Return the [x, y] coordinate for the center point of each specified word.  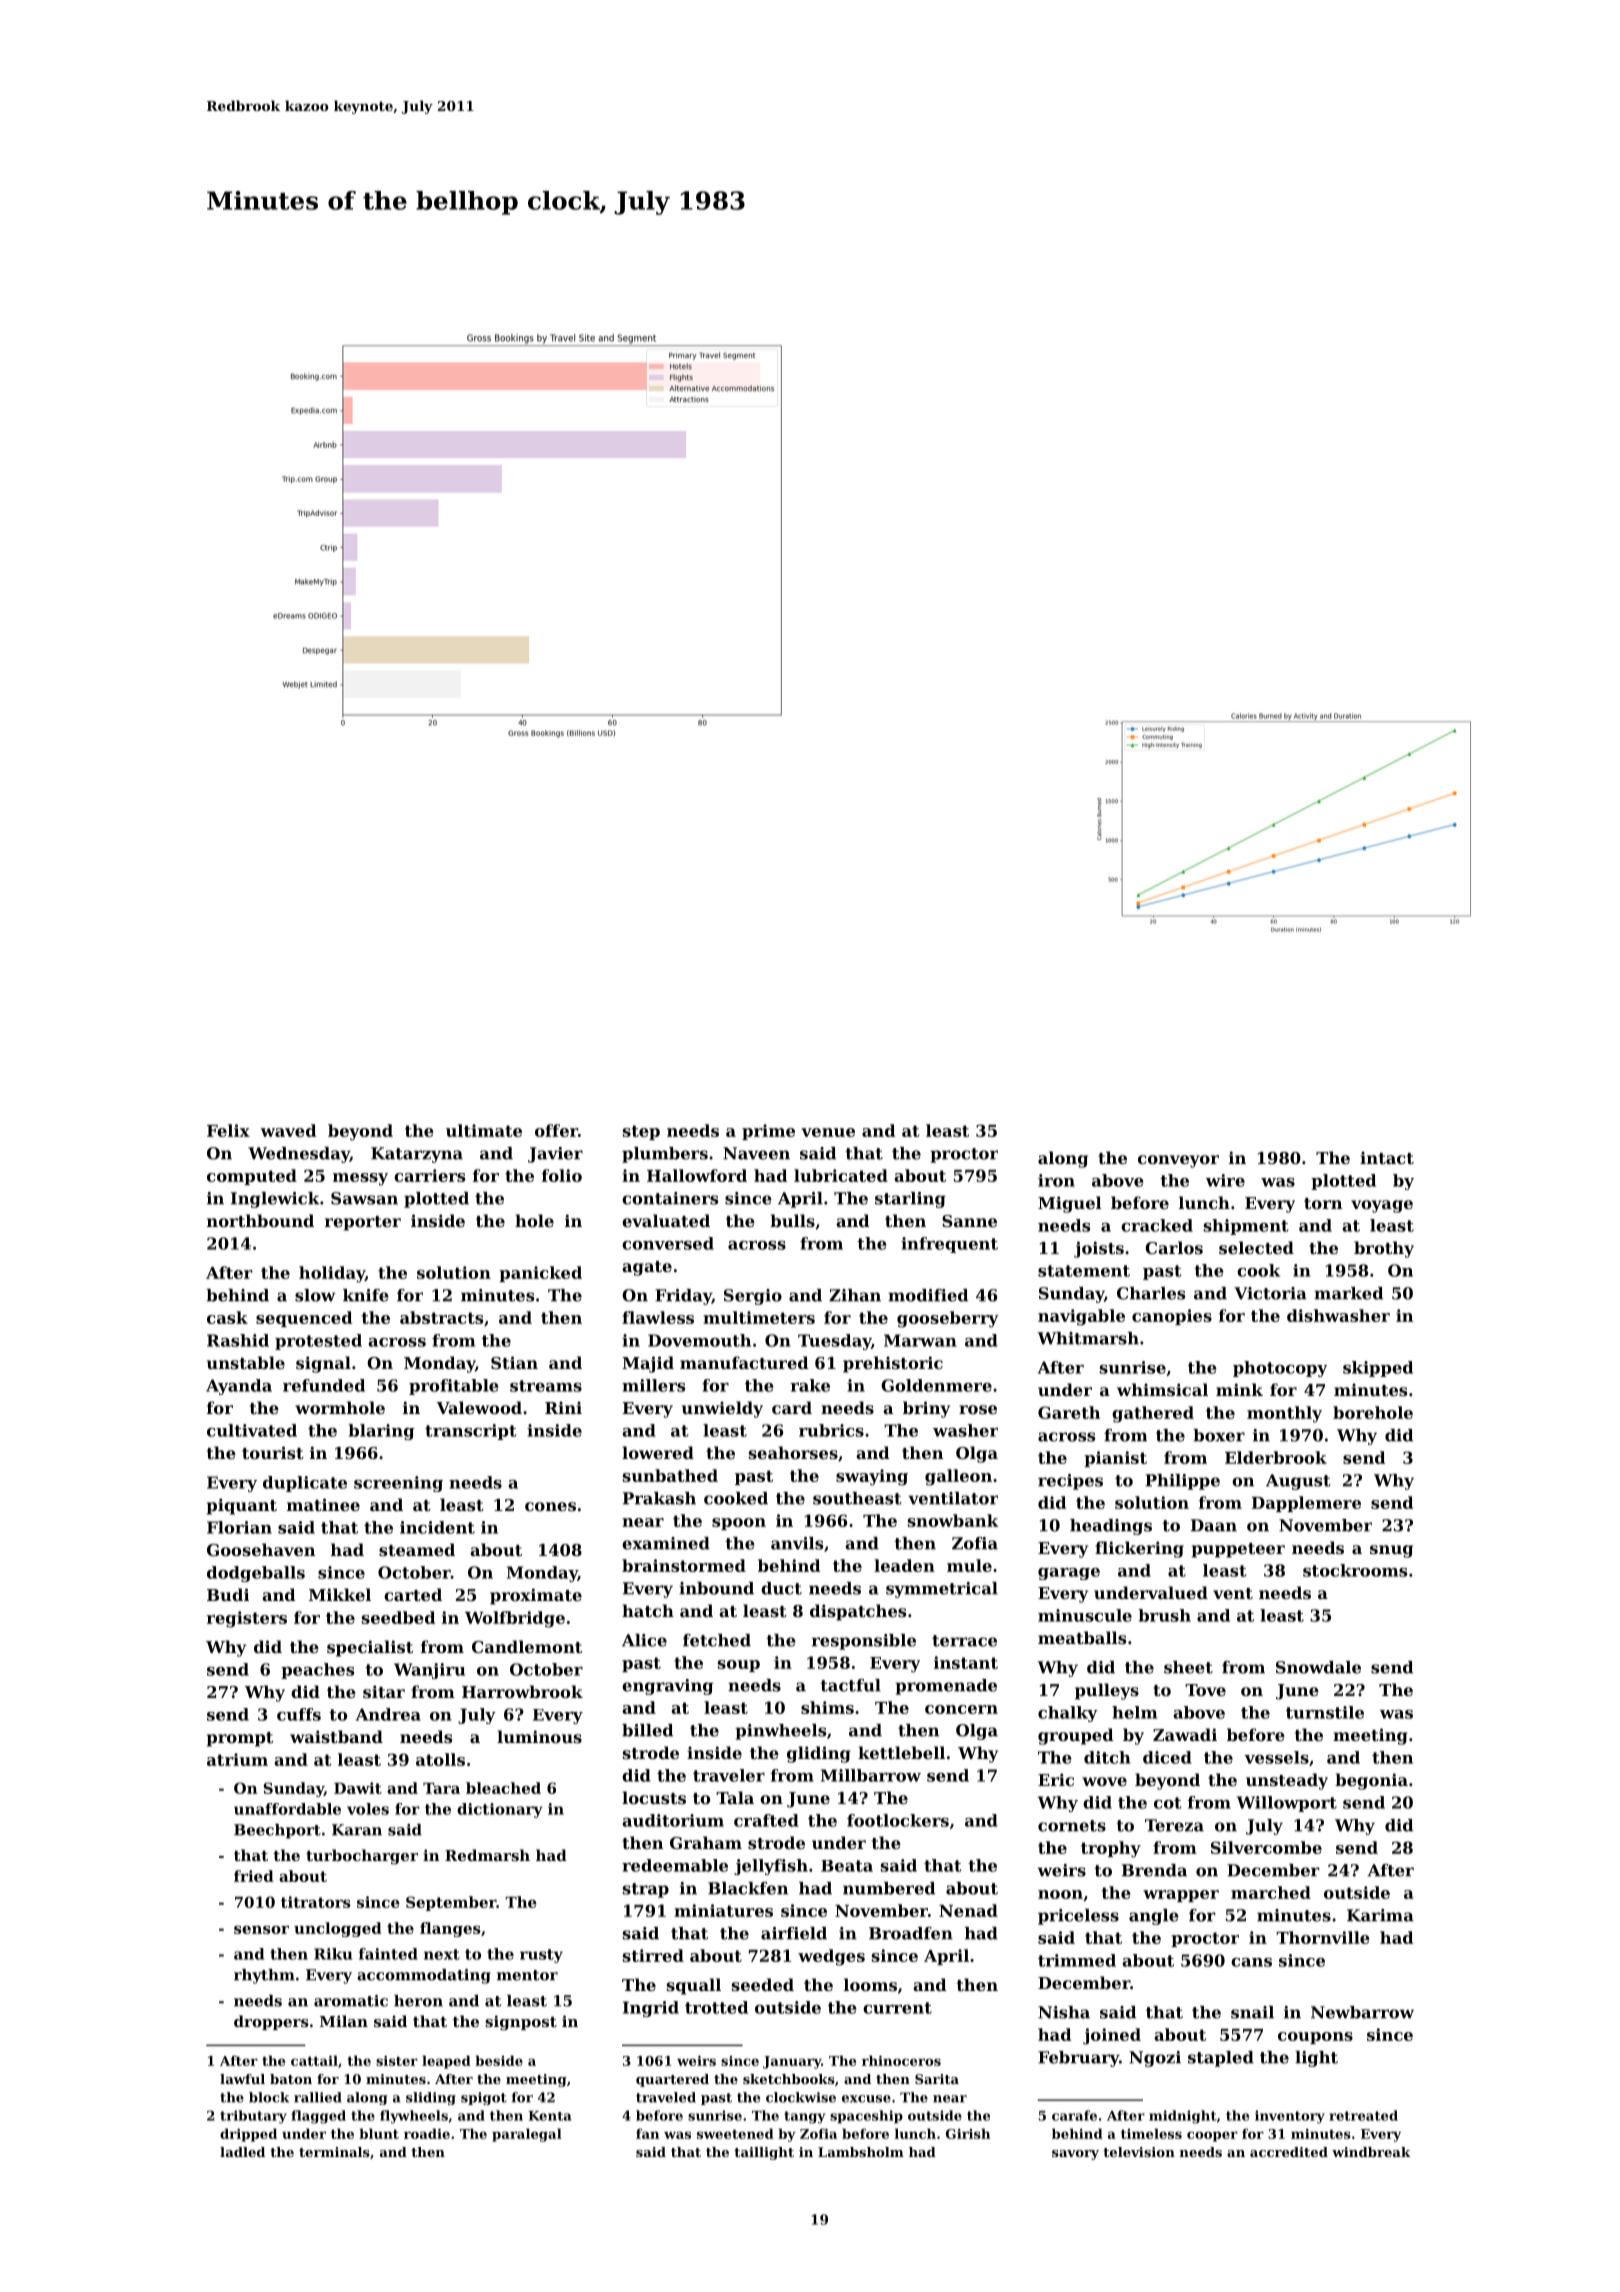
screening [398, 1484]
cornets [1072, 1826]
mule [969, 1565]
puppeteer [1238, 1550]
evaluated [666, 1220]
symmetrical [942, 1590]
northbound [260, 1220]
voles [368, 1809]
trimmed [1077, 1960]
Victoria [1270, 1293]
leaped [446, 2062]
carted [413, 1594]
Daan [1214, 1525]
